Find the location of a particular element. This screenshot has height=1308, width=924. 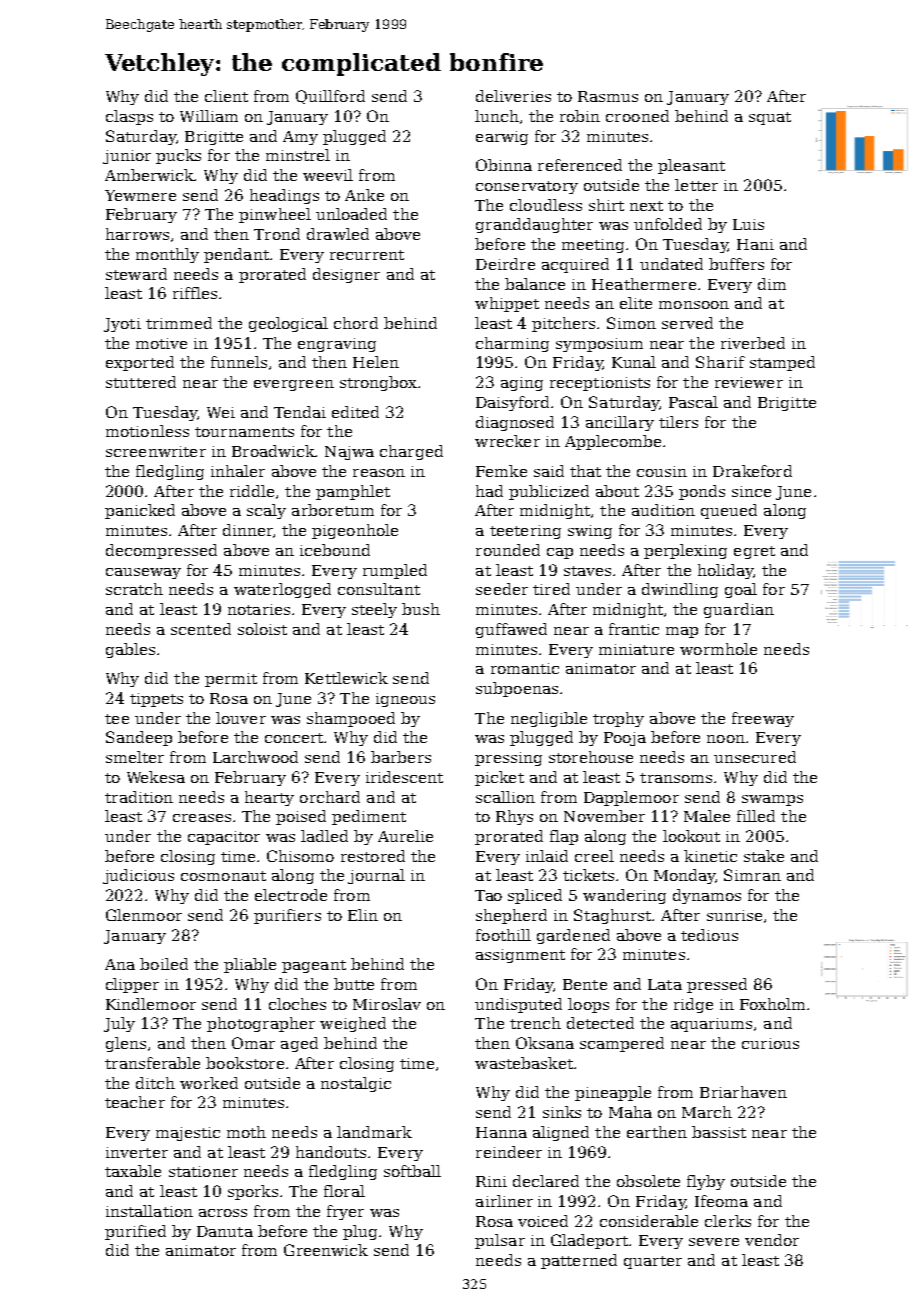

unsecured is located at coordinates (755, 757).
